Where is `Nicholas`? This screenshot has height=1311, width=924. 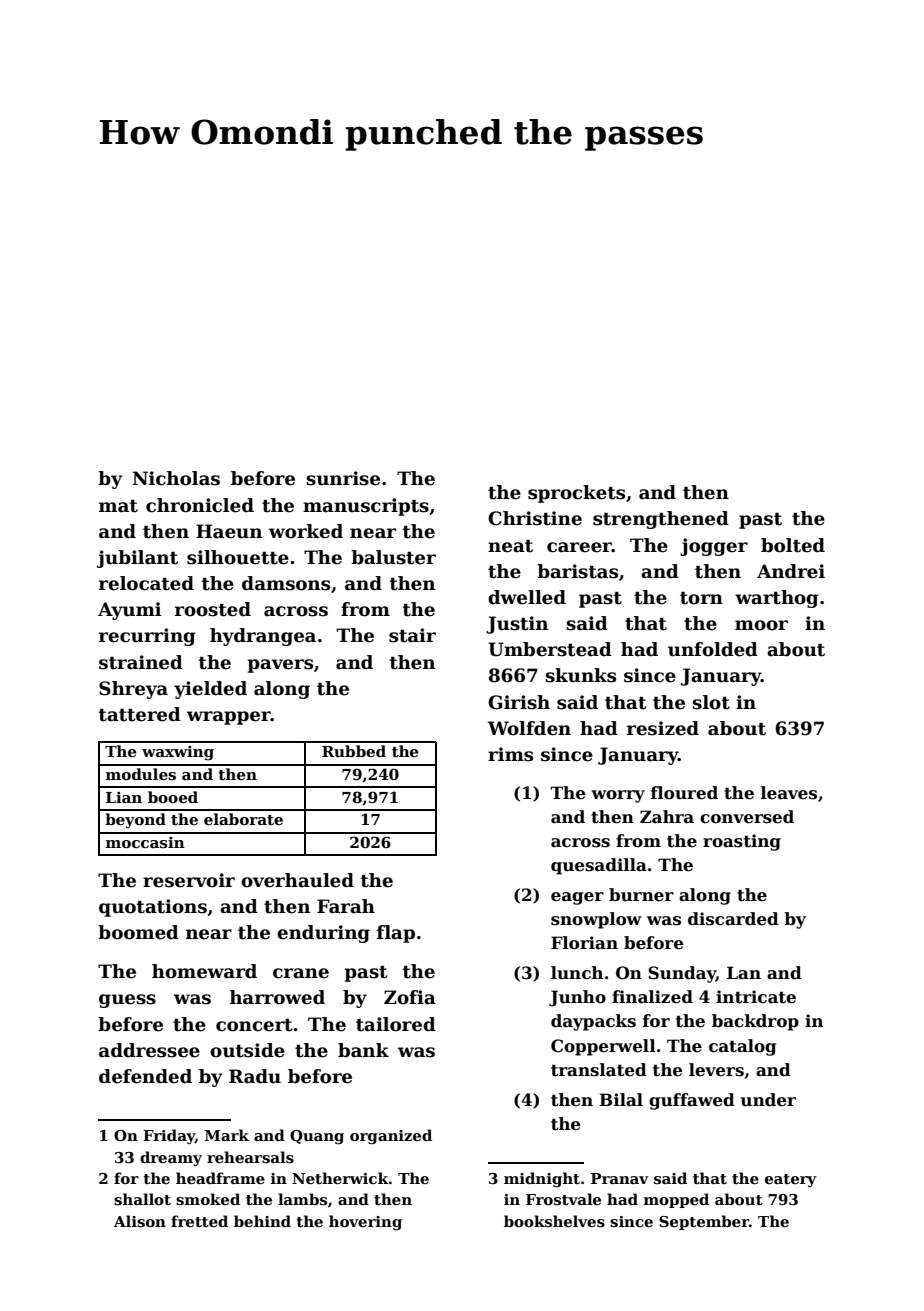 Nicholas is located at coordinates (176, 478).
